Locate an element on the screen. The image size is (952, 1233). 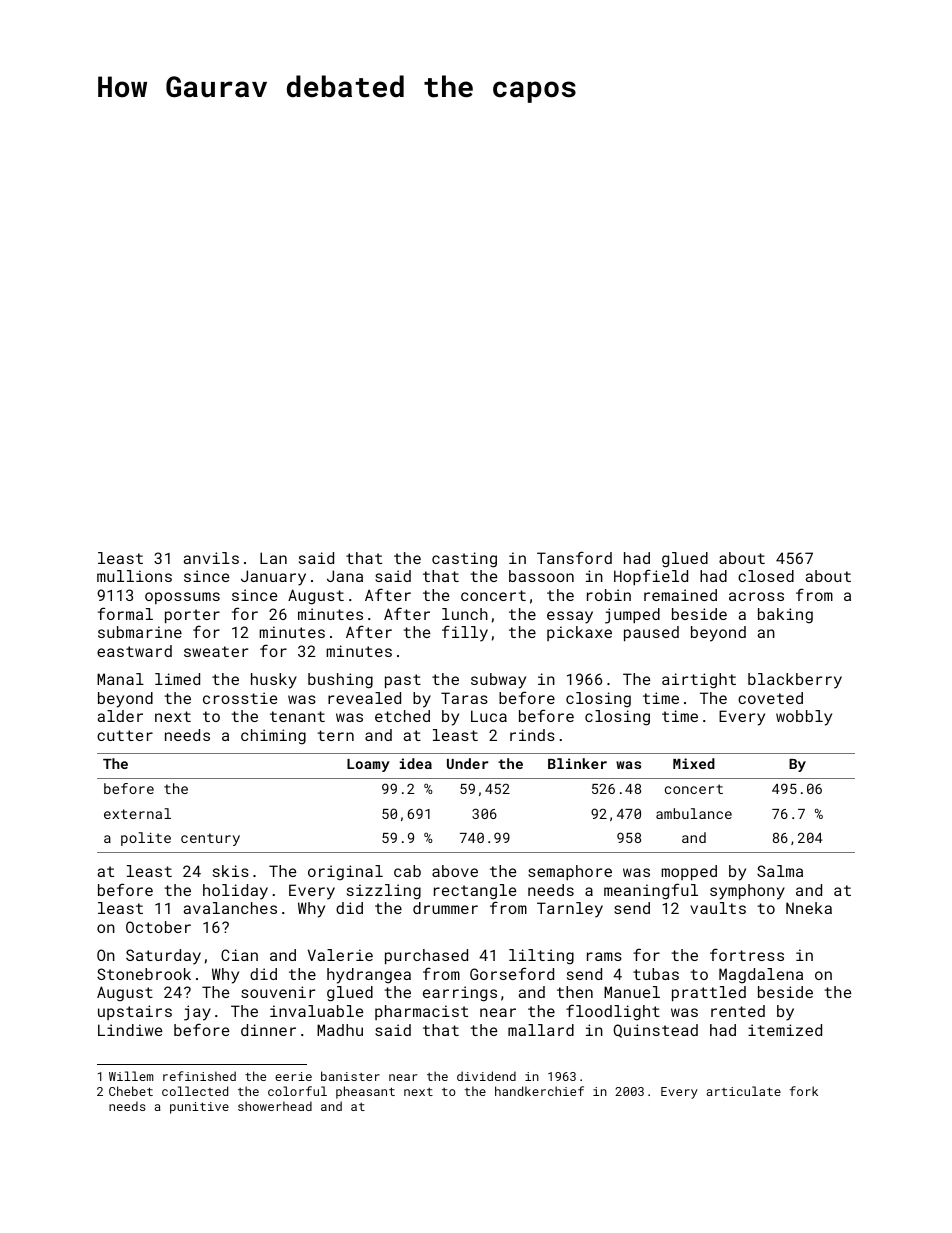
purchased is located at coordinates (426, 956).
